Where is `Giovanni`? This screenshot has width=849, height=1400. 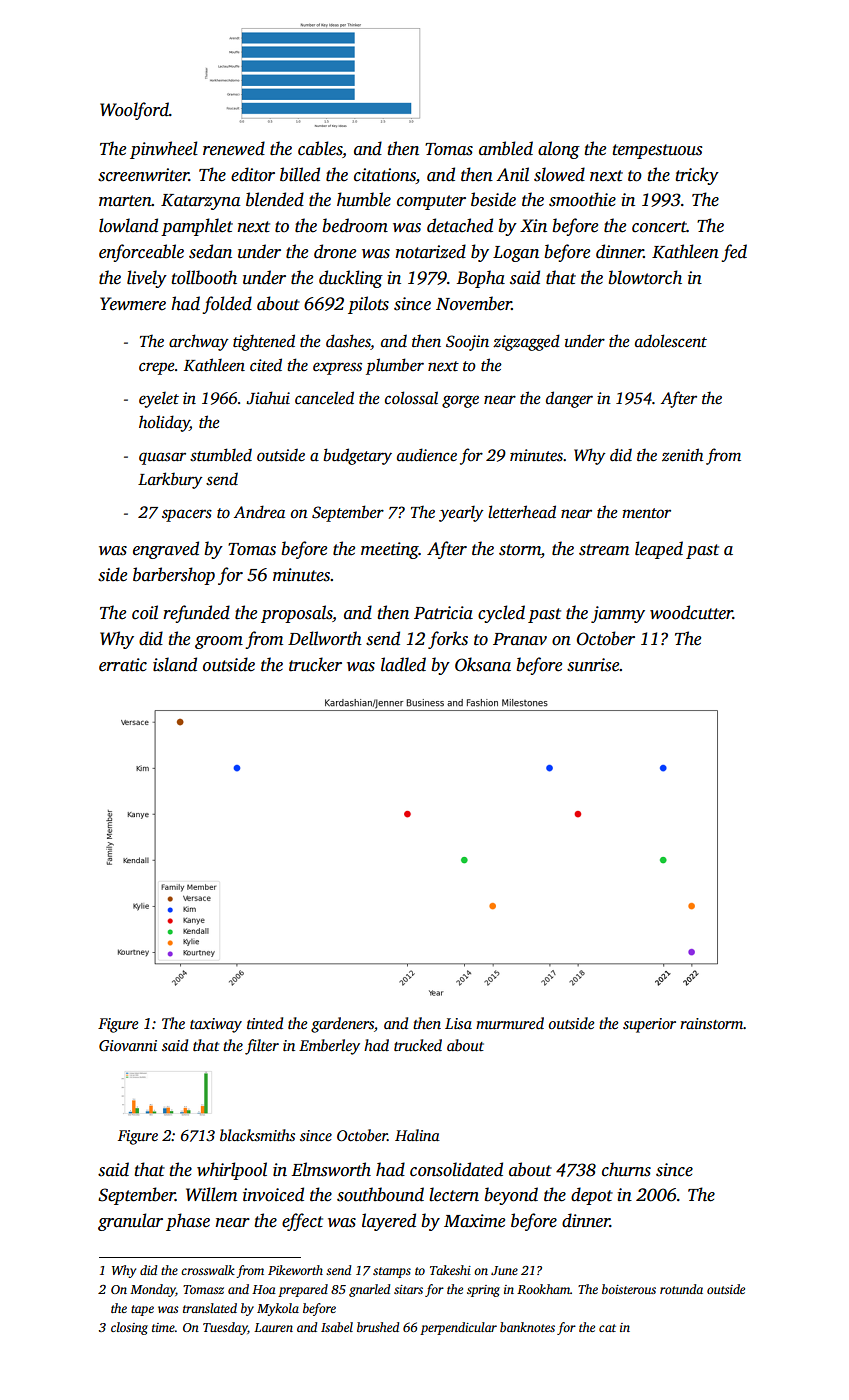 Giovanni is located at coordinates (128, 1046).
